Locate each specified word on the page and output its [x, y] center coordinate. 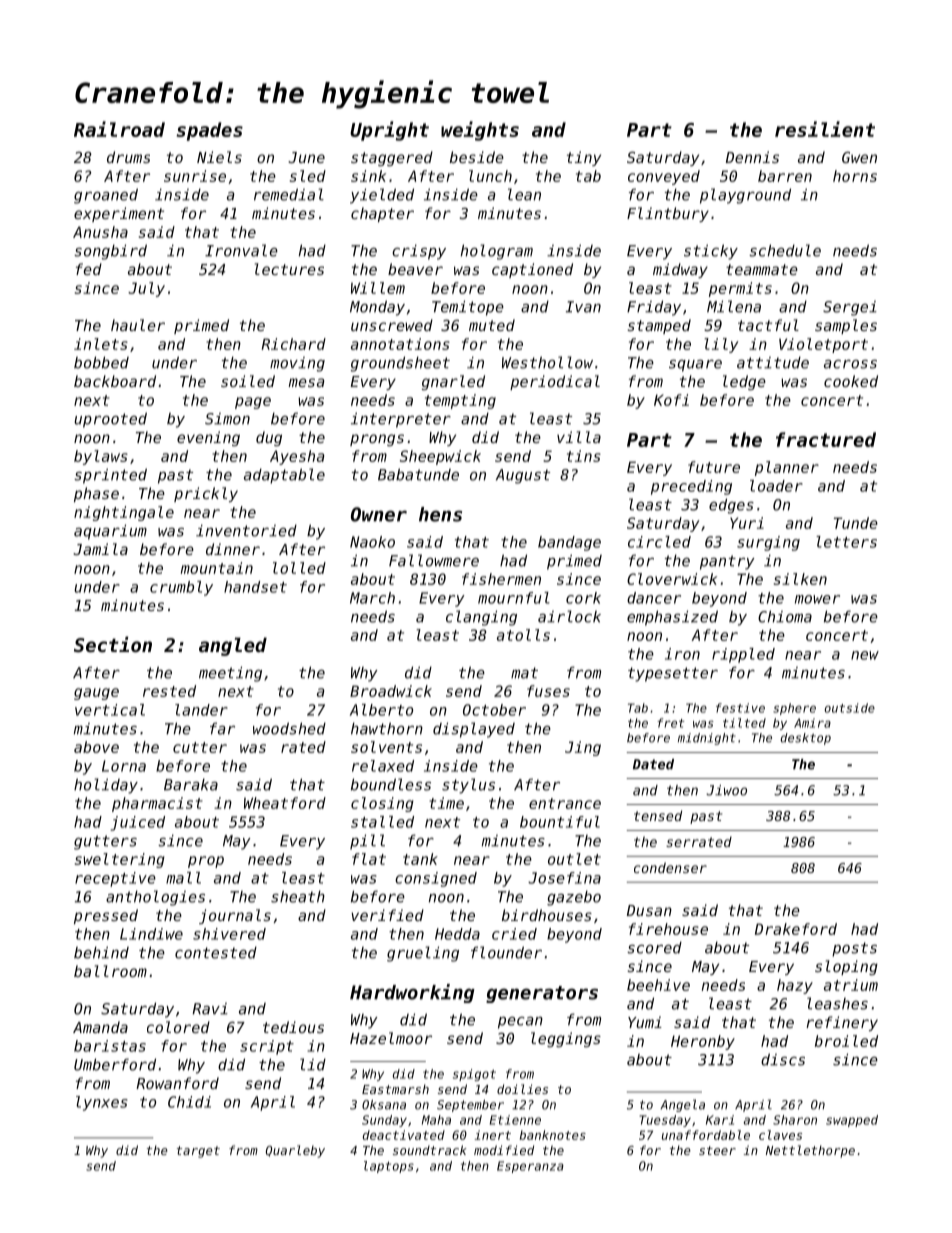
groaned [106, 196]
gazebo [574, 898]
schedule [785, 250]
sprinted [110, 476]
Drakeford [796, 929]
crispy [419, 252]
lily [721, 345]
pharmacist [157, 804]
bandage [569, 543]
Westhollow [547, 362]
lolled [299, 568]
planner [787, 468]
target [198, 1152]
